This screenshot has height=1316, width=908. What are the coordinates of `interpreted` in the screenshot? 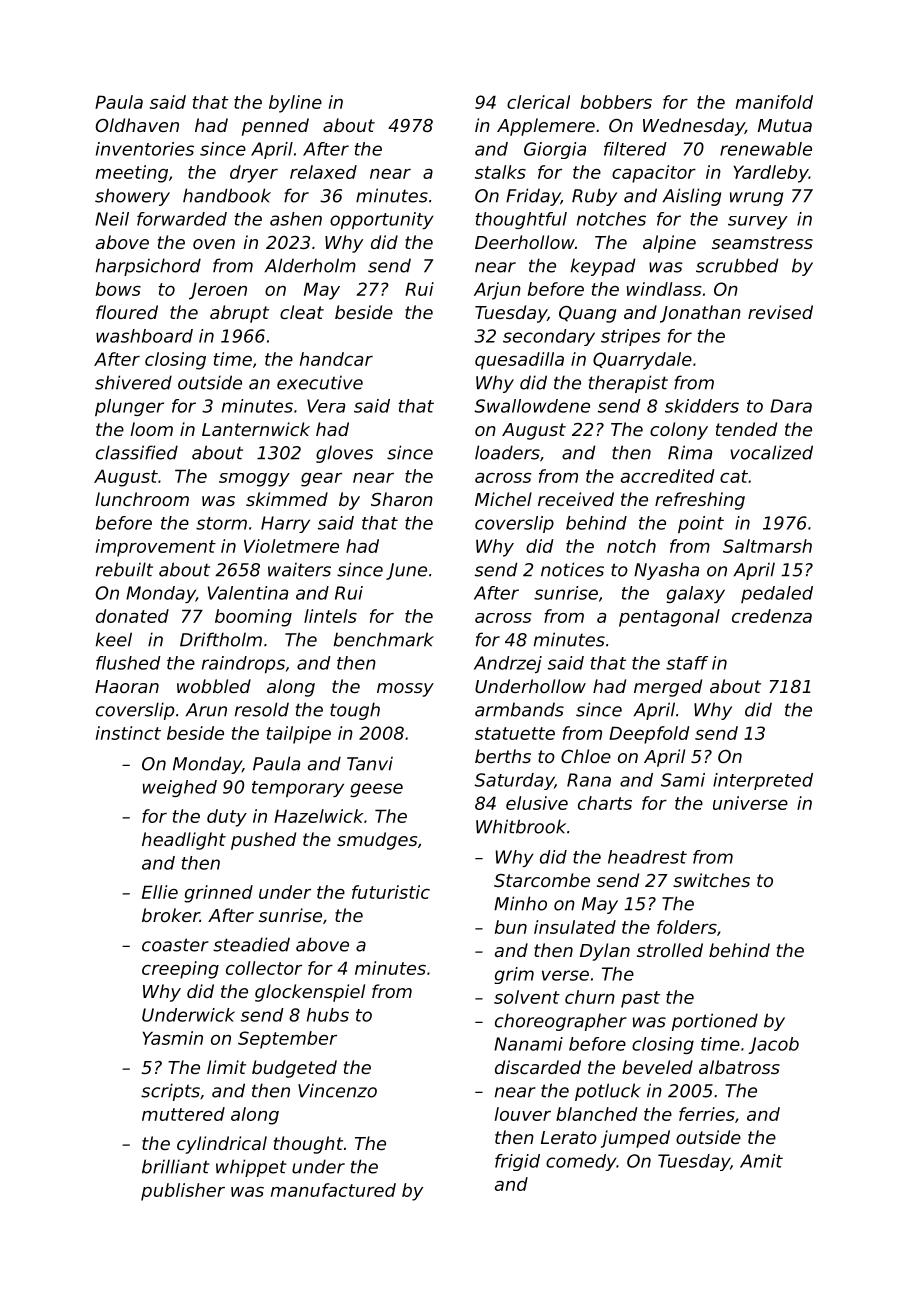 It's located at (763, 781).
